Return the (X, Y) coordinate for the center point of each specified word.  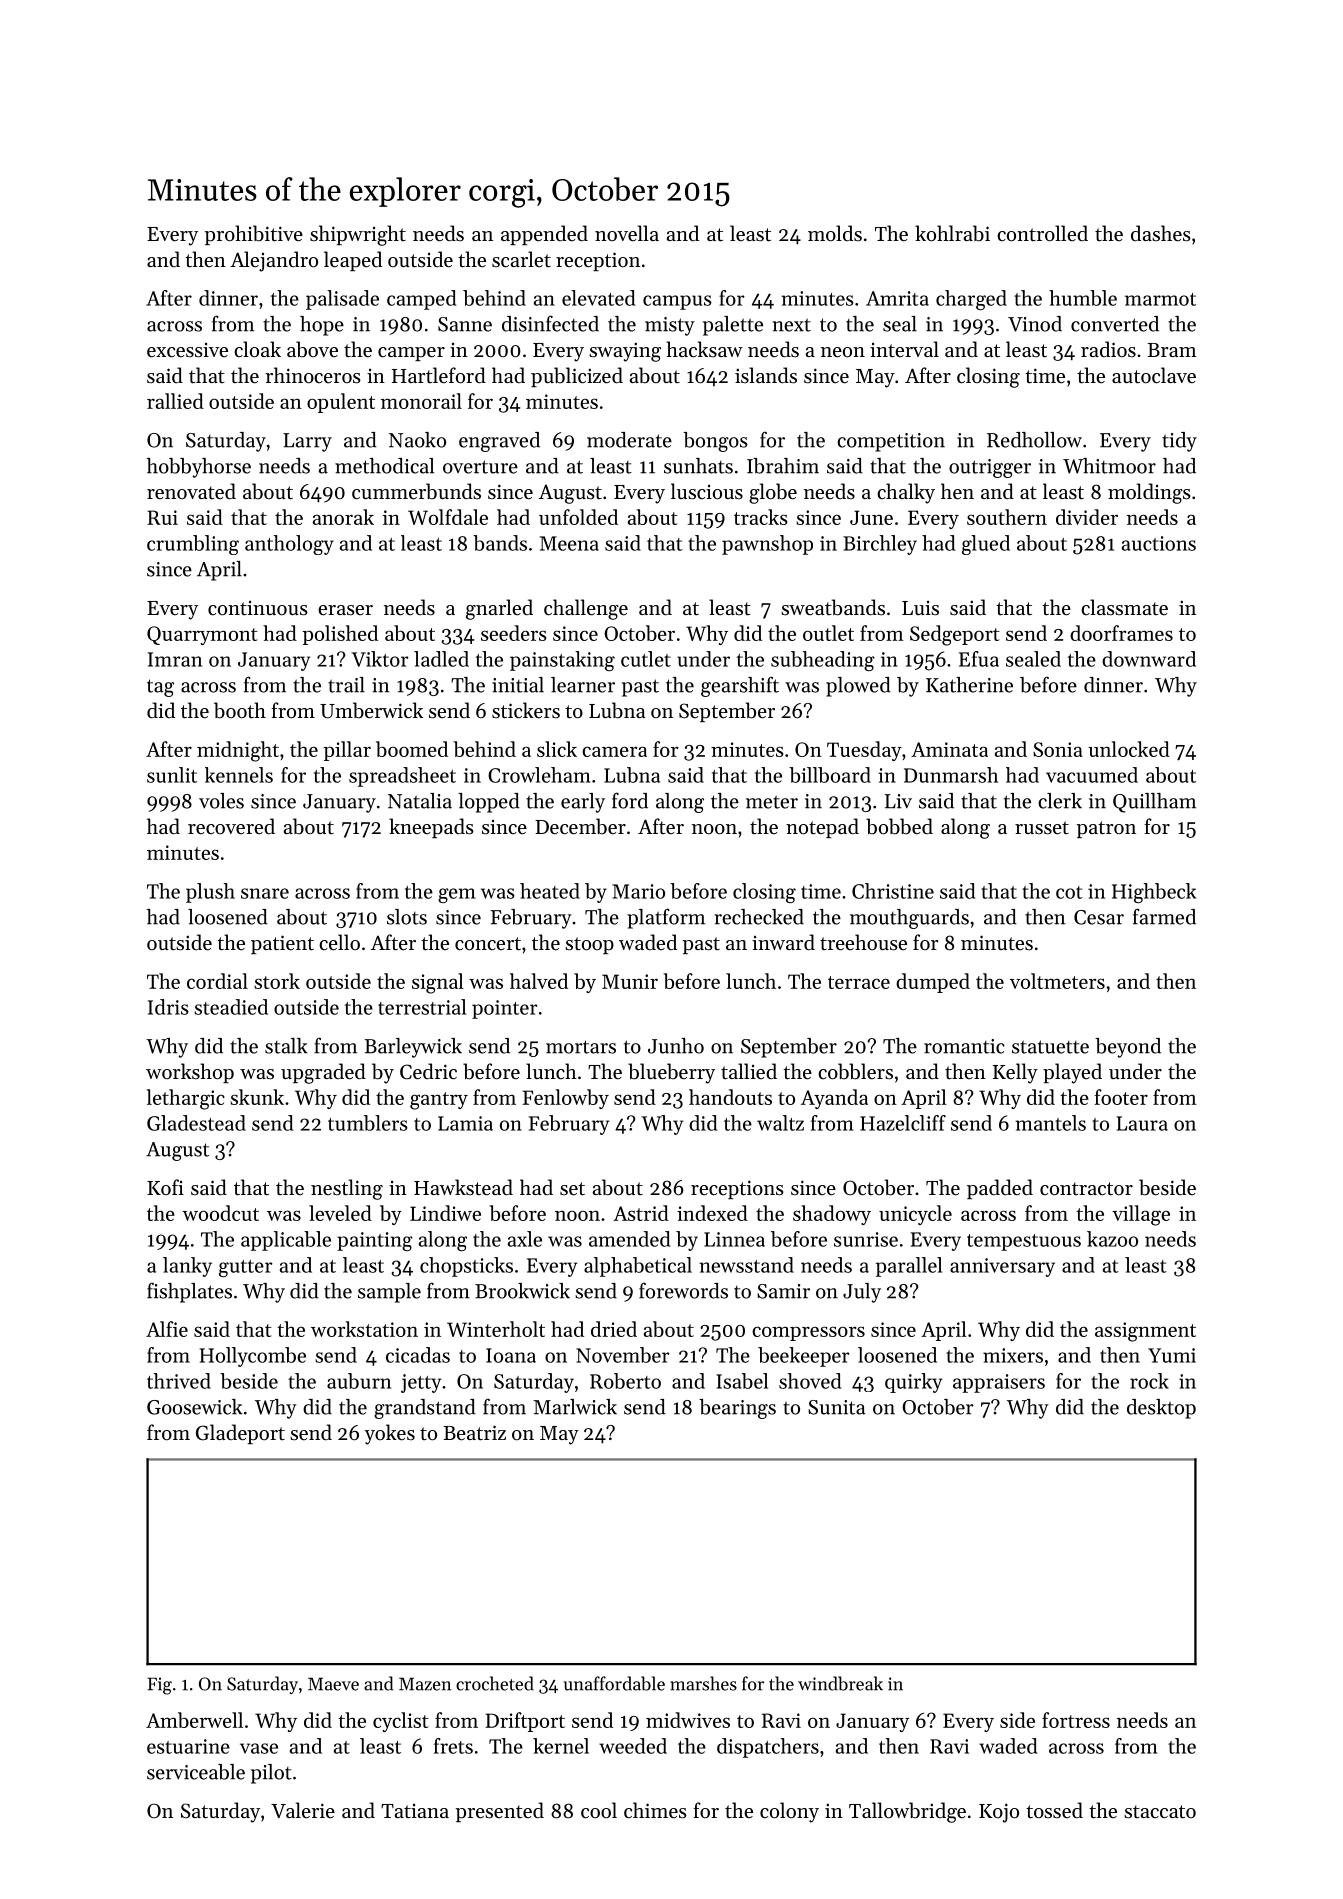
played (1072, 1073)
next (791, 325)
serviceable (196, 1772)
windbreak (840, 1683)
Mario (638, 891)
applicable (286, 1241)
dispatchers (768, 1748)
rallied (175, 401)
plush (210, 893)
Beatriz (474, 1433)
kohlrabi (952, 233)
